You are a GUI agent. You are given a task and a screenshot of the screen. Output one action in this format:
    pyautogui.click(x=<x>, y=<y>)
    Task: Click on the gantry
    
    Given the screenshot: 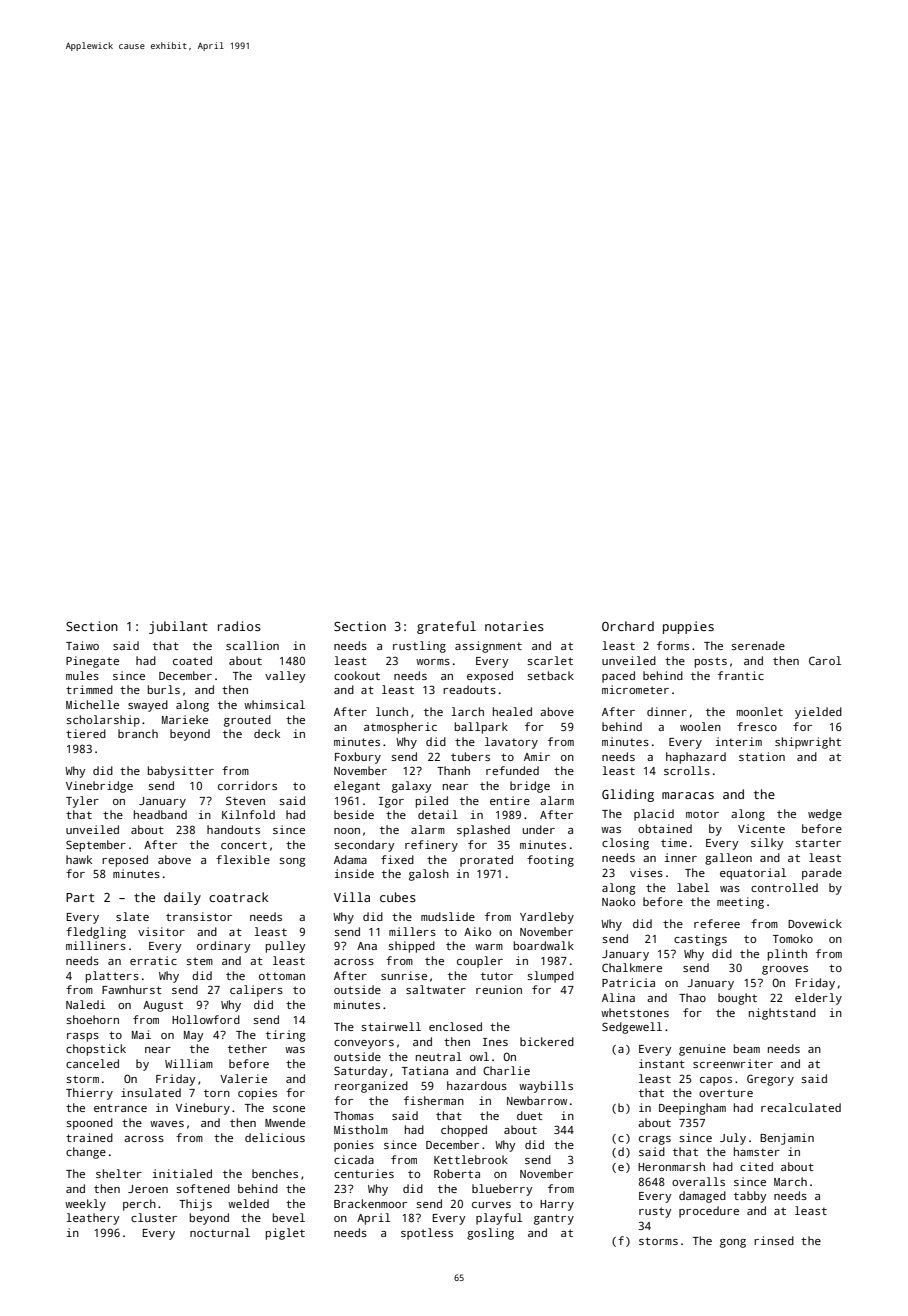 What is the action you would take?
    pyautogui.click(x=554, y=1219)
